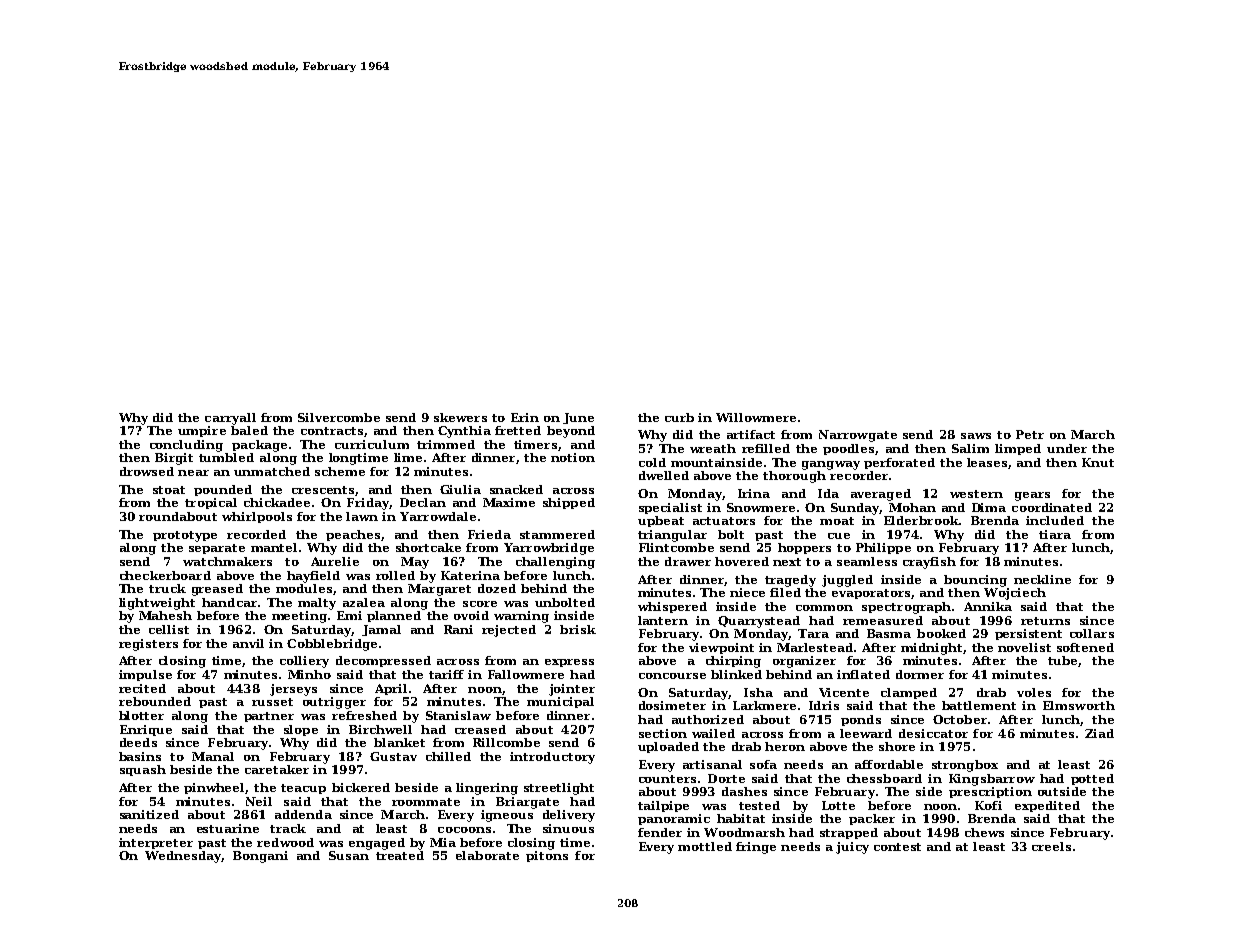 The height and width of the screenshot is (952, 1233). I want to click on pitons, so click(547, 856).
